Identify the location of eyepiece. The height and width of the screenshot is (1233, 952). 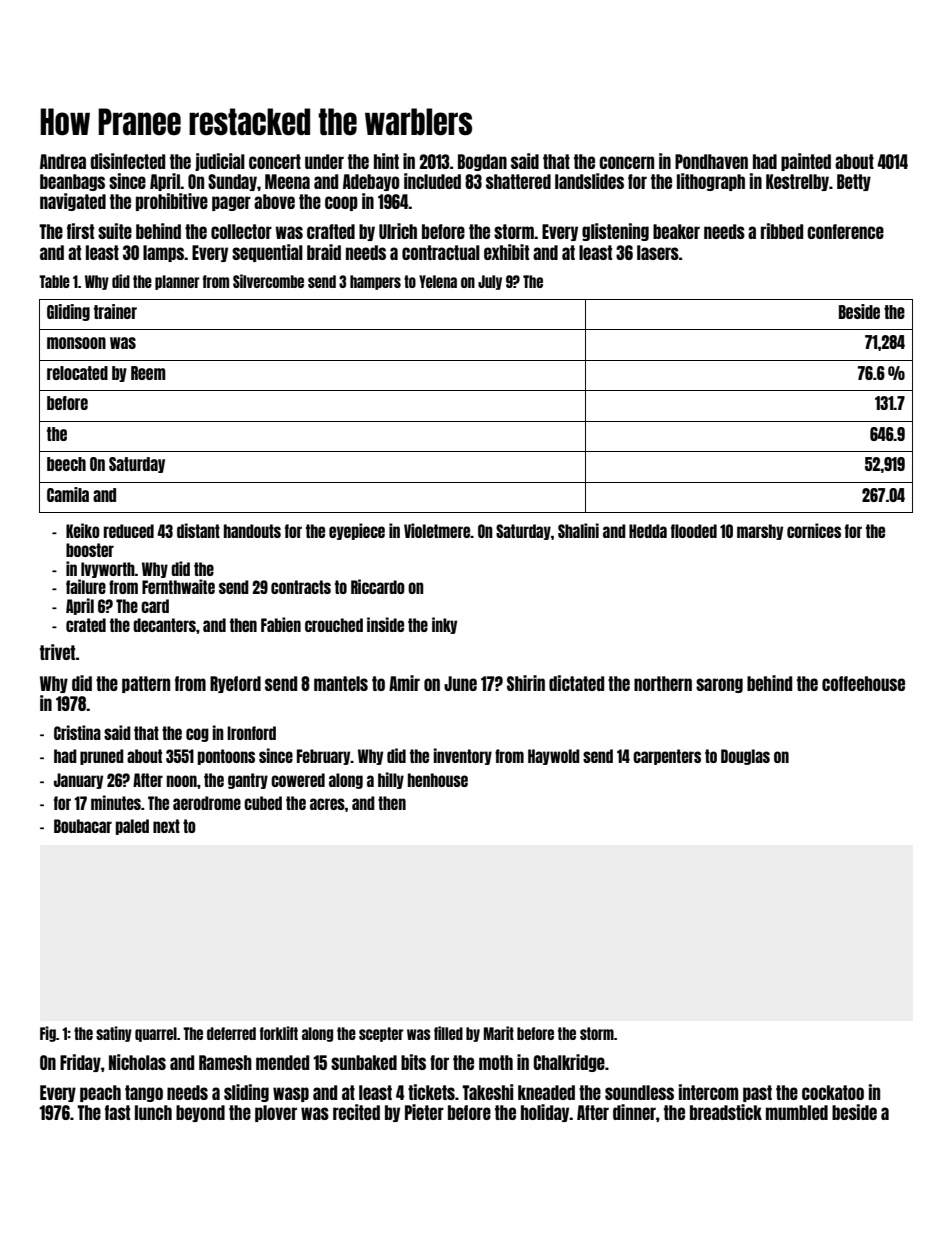
(357, 531).
